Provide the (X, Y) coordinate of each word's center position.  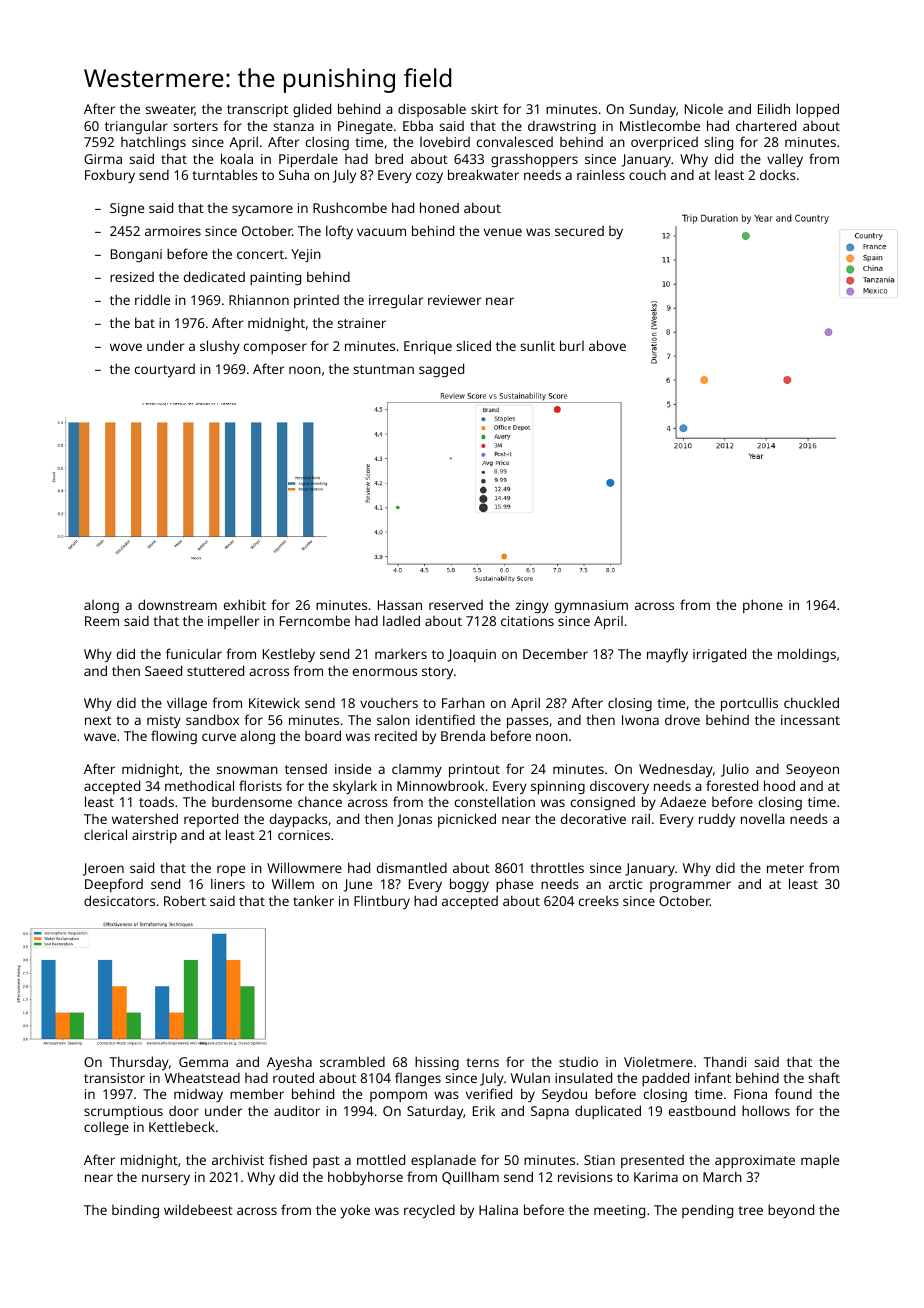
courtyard (165, 370)
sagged (441, 370)
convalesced (515, 141)
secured (579, 231)
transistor (114, 1078)
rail (641, 818)
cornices (304, 835)
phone (763, 606)
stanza (293, 126)
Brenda (463, 736)
